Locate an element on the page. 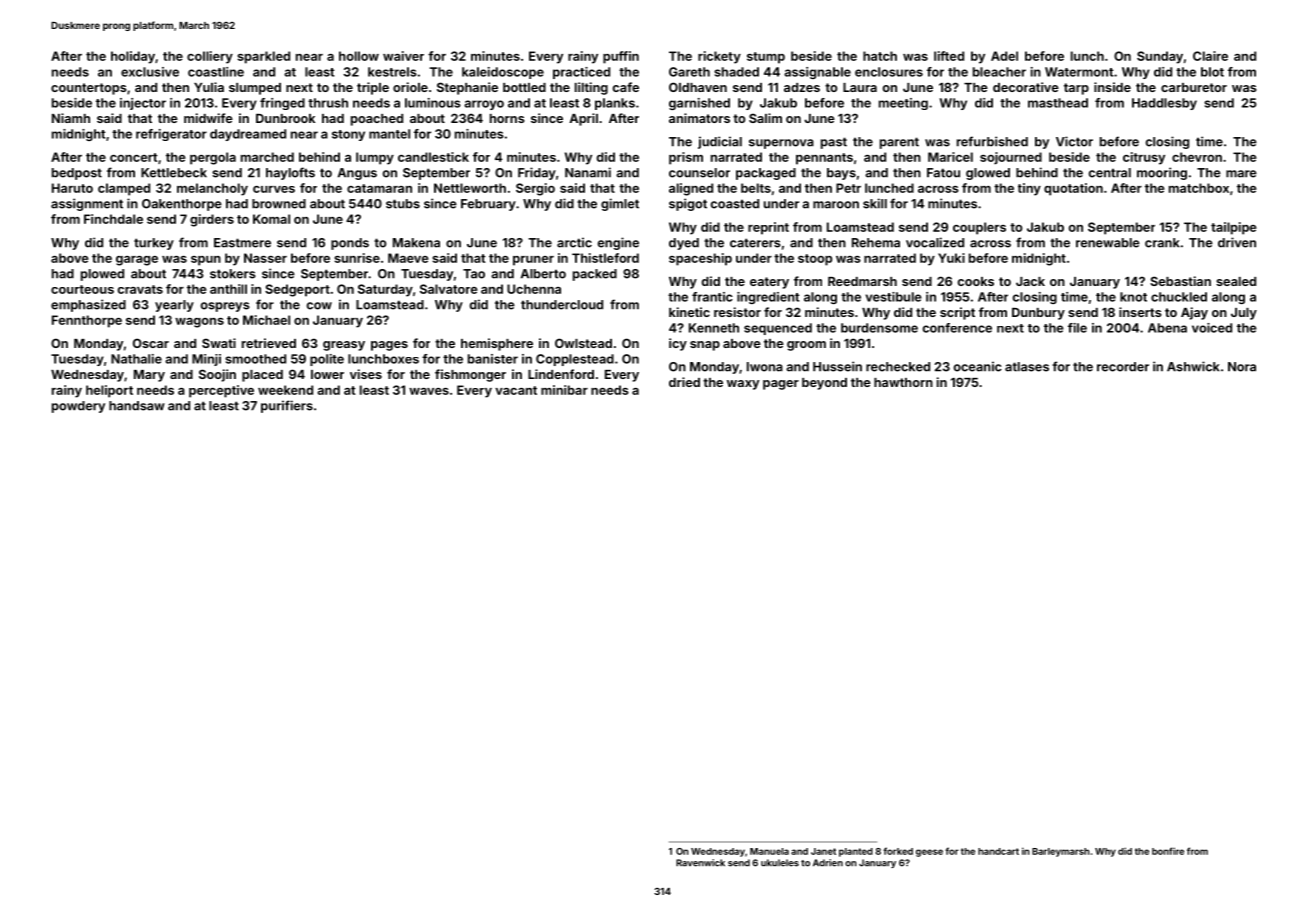  vacant is located at coordinates (516, 390).
